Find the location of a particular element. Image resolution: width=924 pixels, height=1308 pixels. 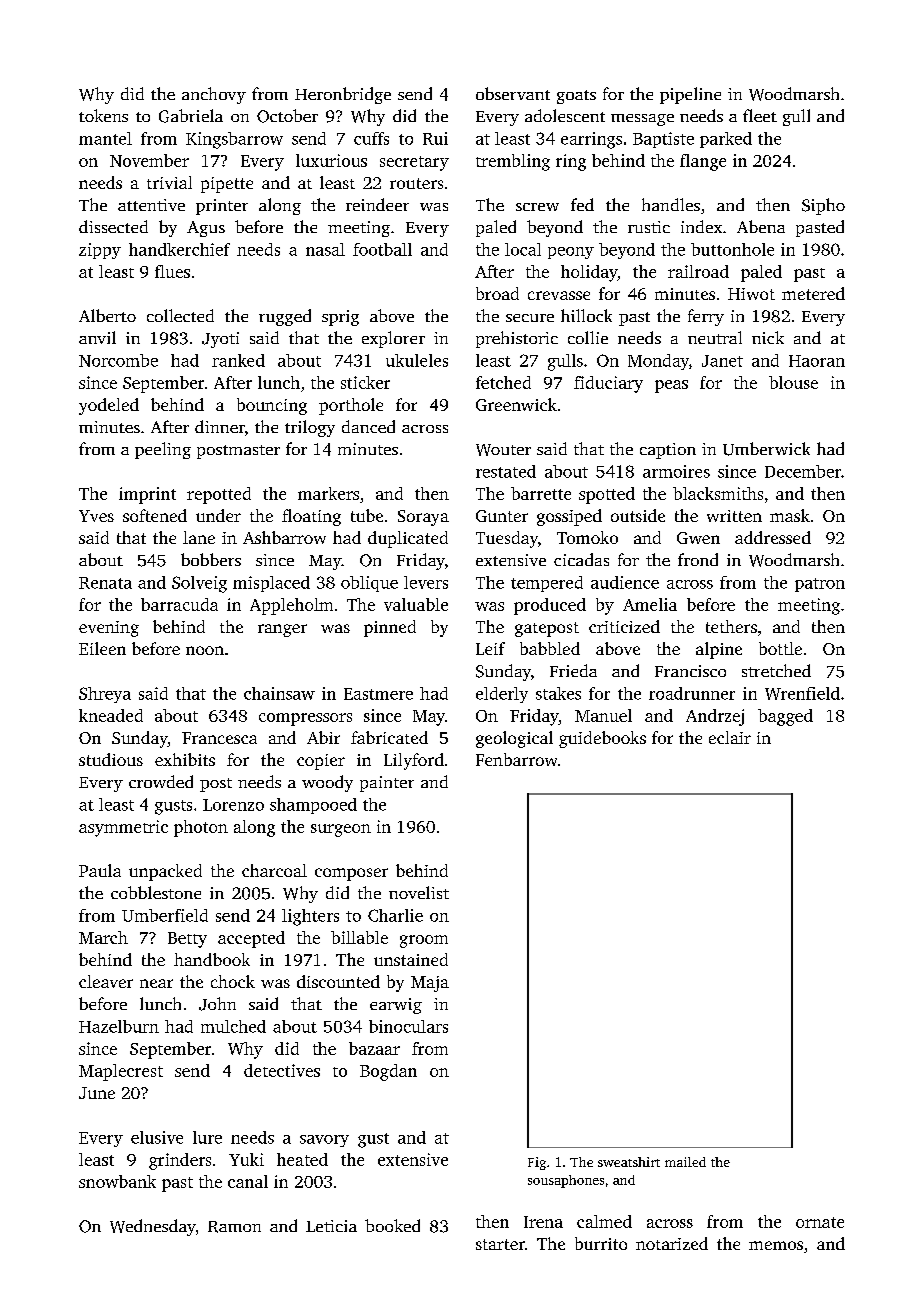

burrito is located at coordinates (601, 1243).
